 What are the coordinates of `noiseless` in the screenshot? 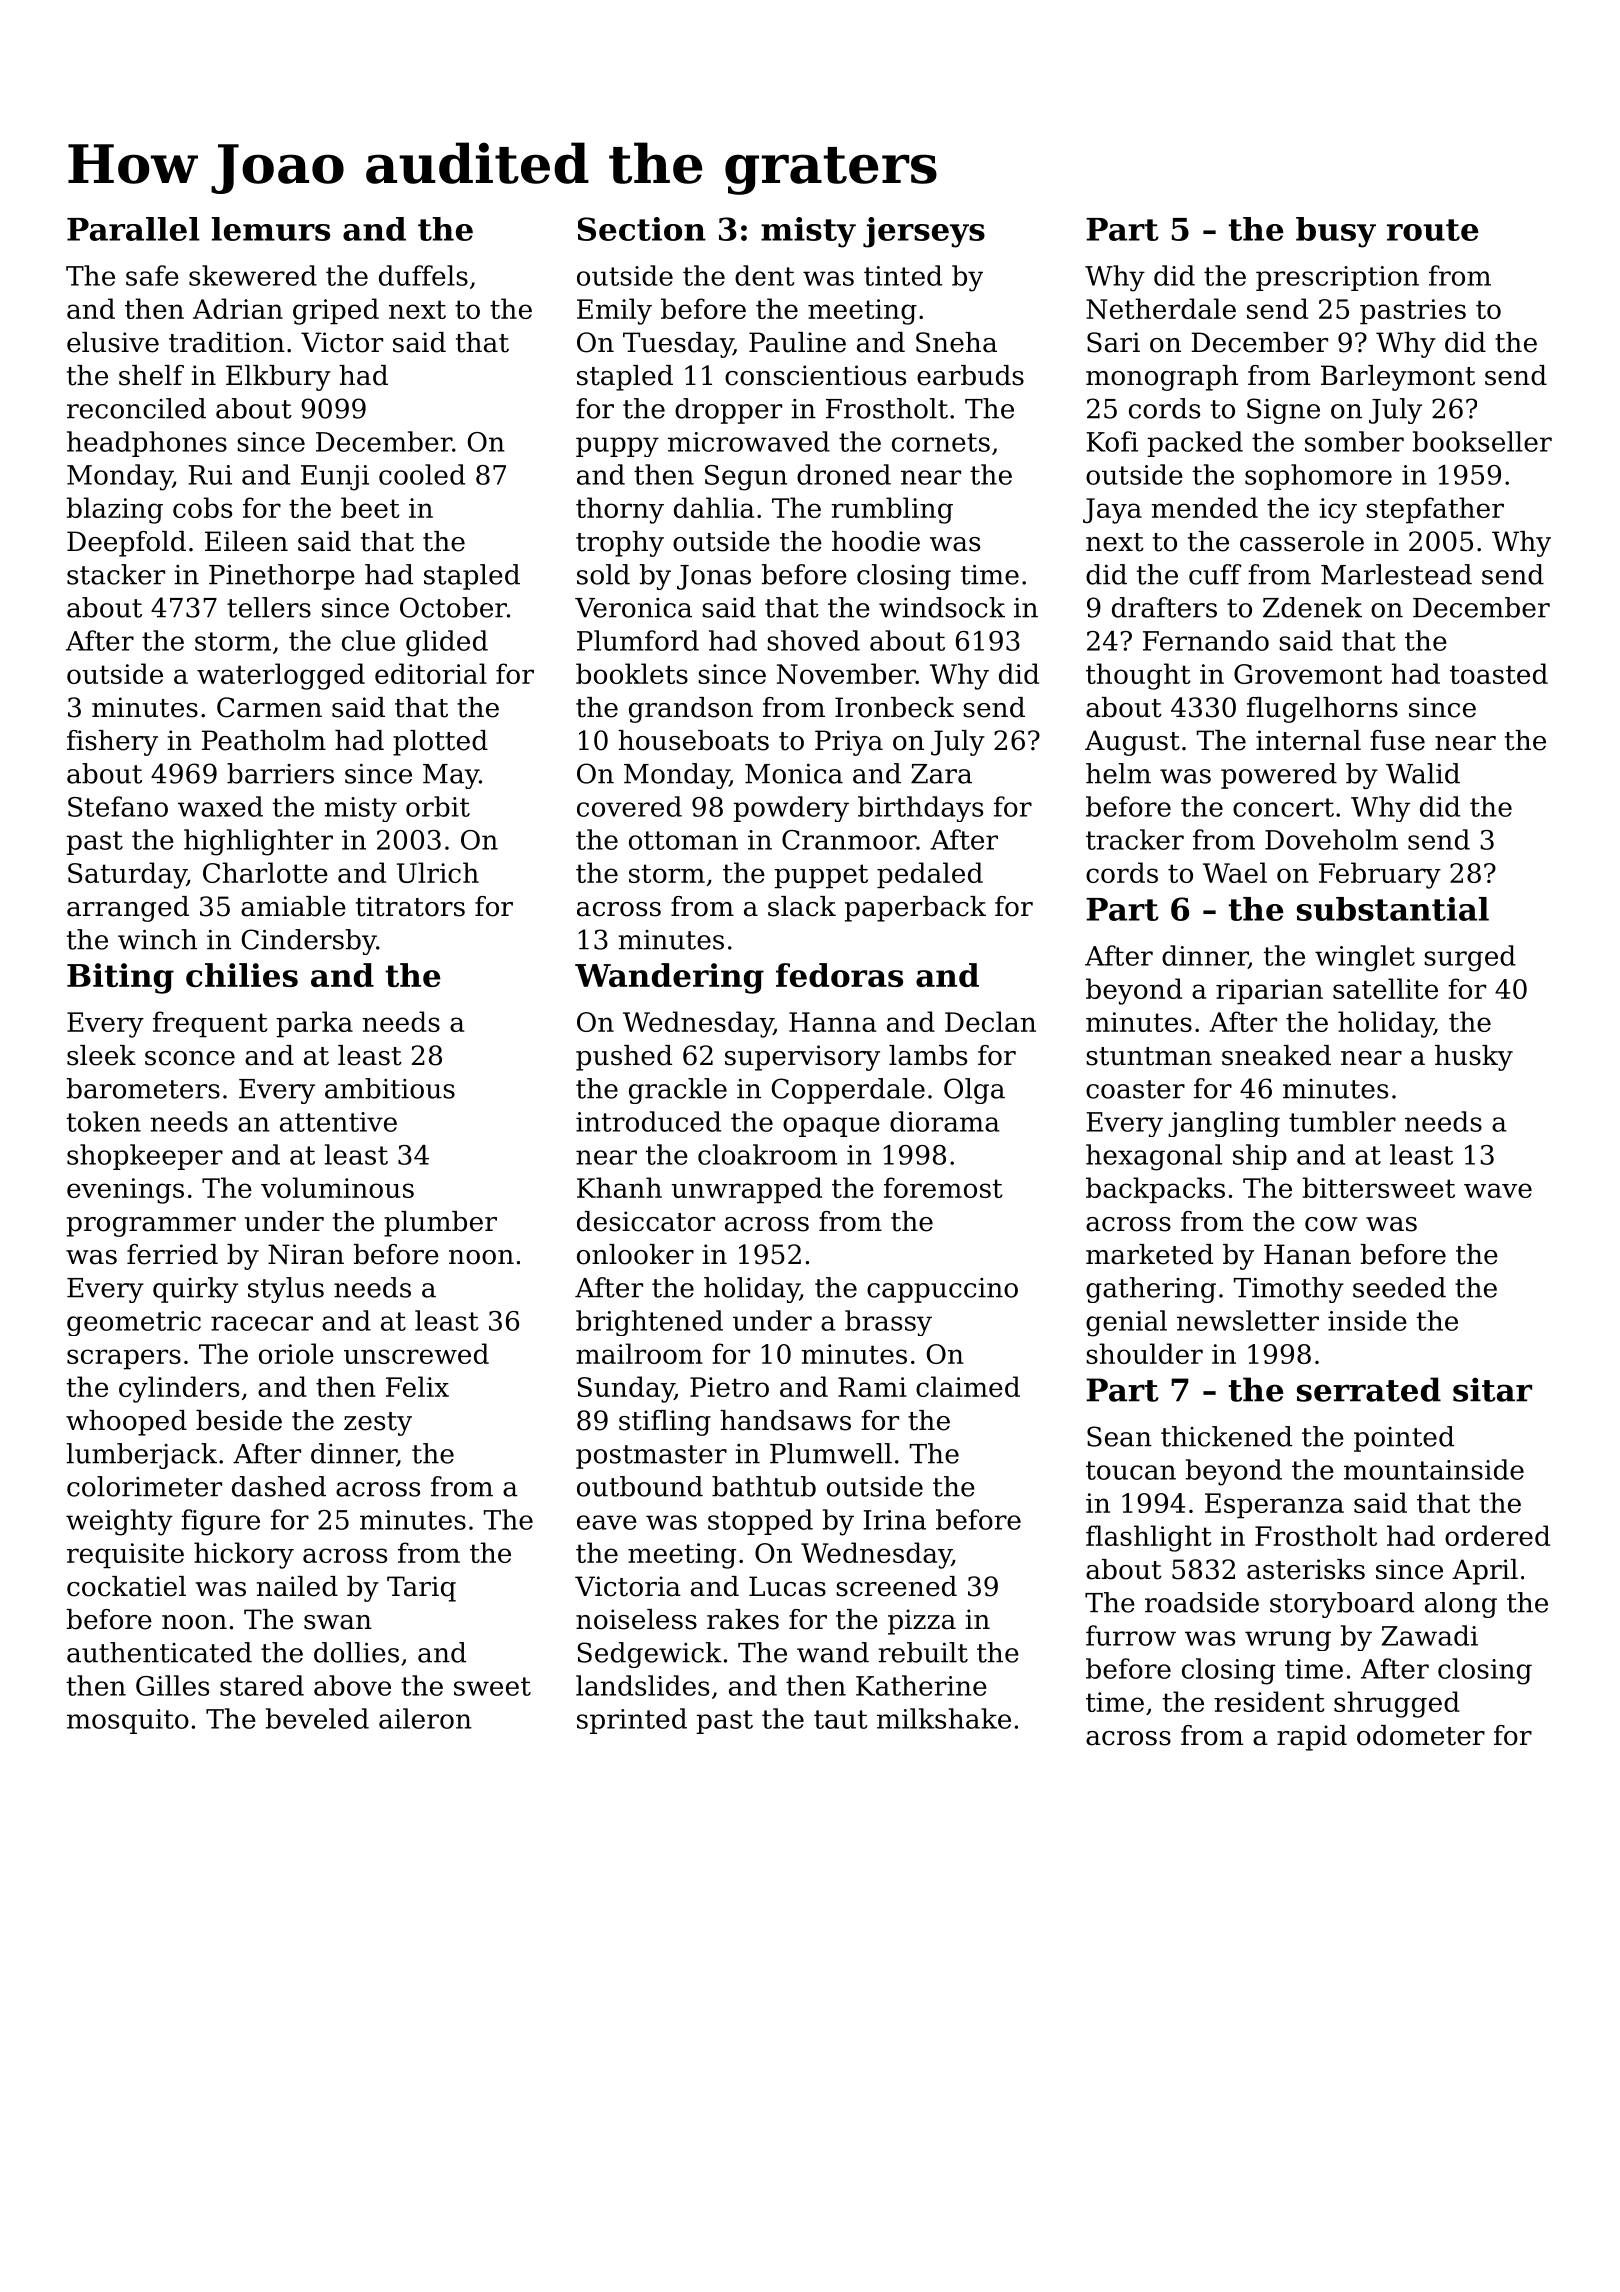 It's located at (636, 1619).
